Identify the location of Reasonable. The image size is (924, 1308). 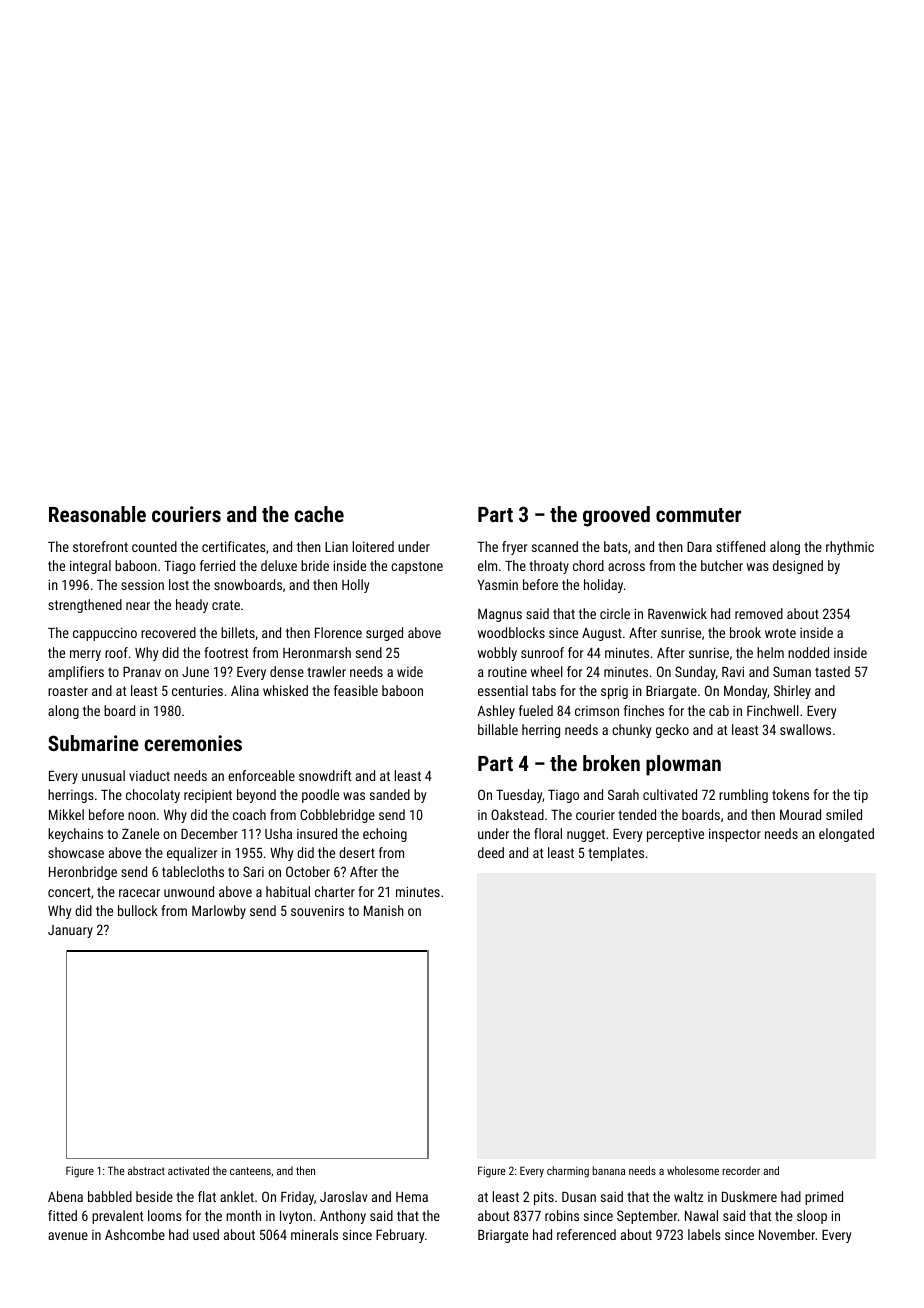
(97, 514).
